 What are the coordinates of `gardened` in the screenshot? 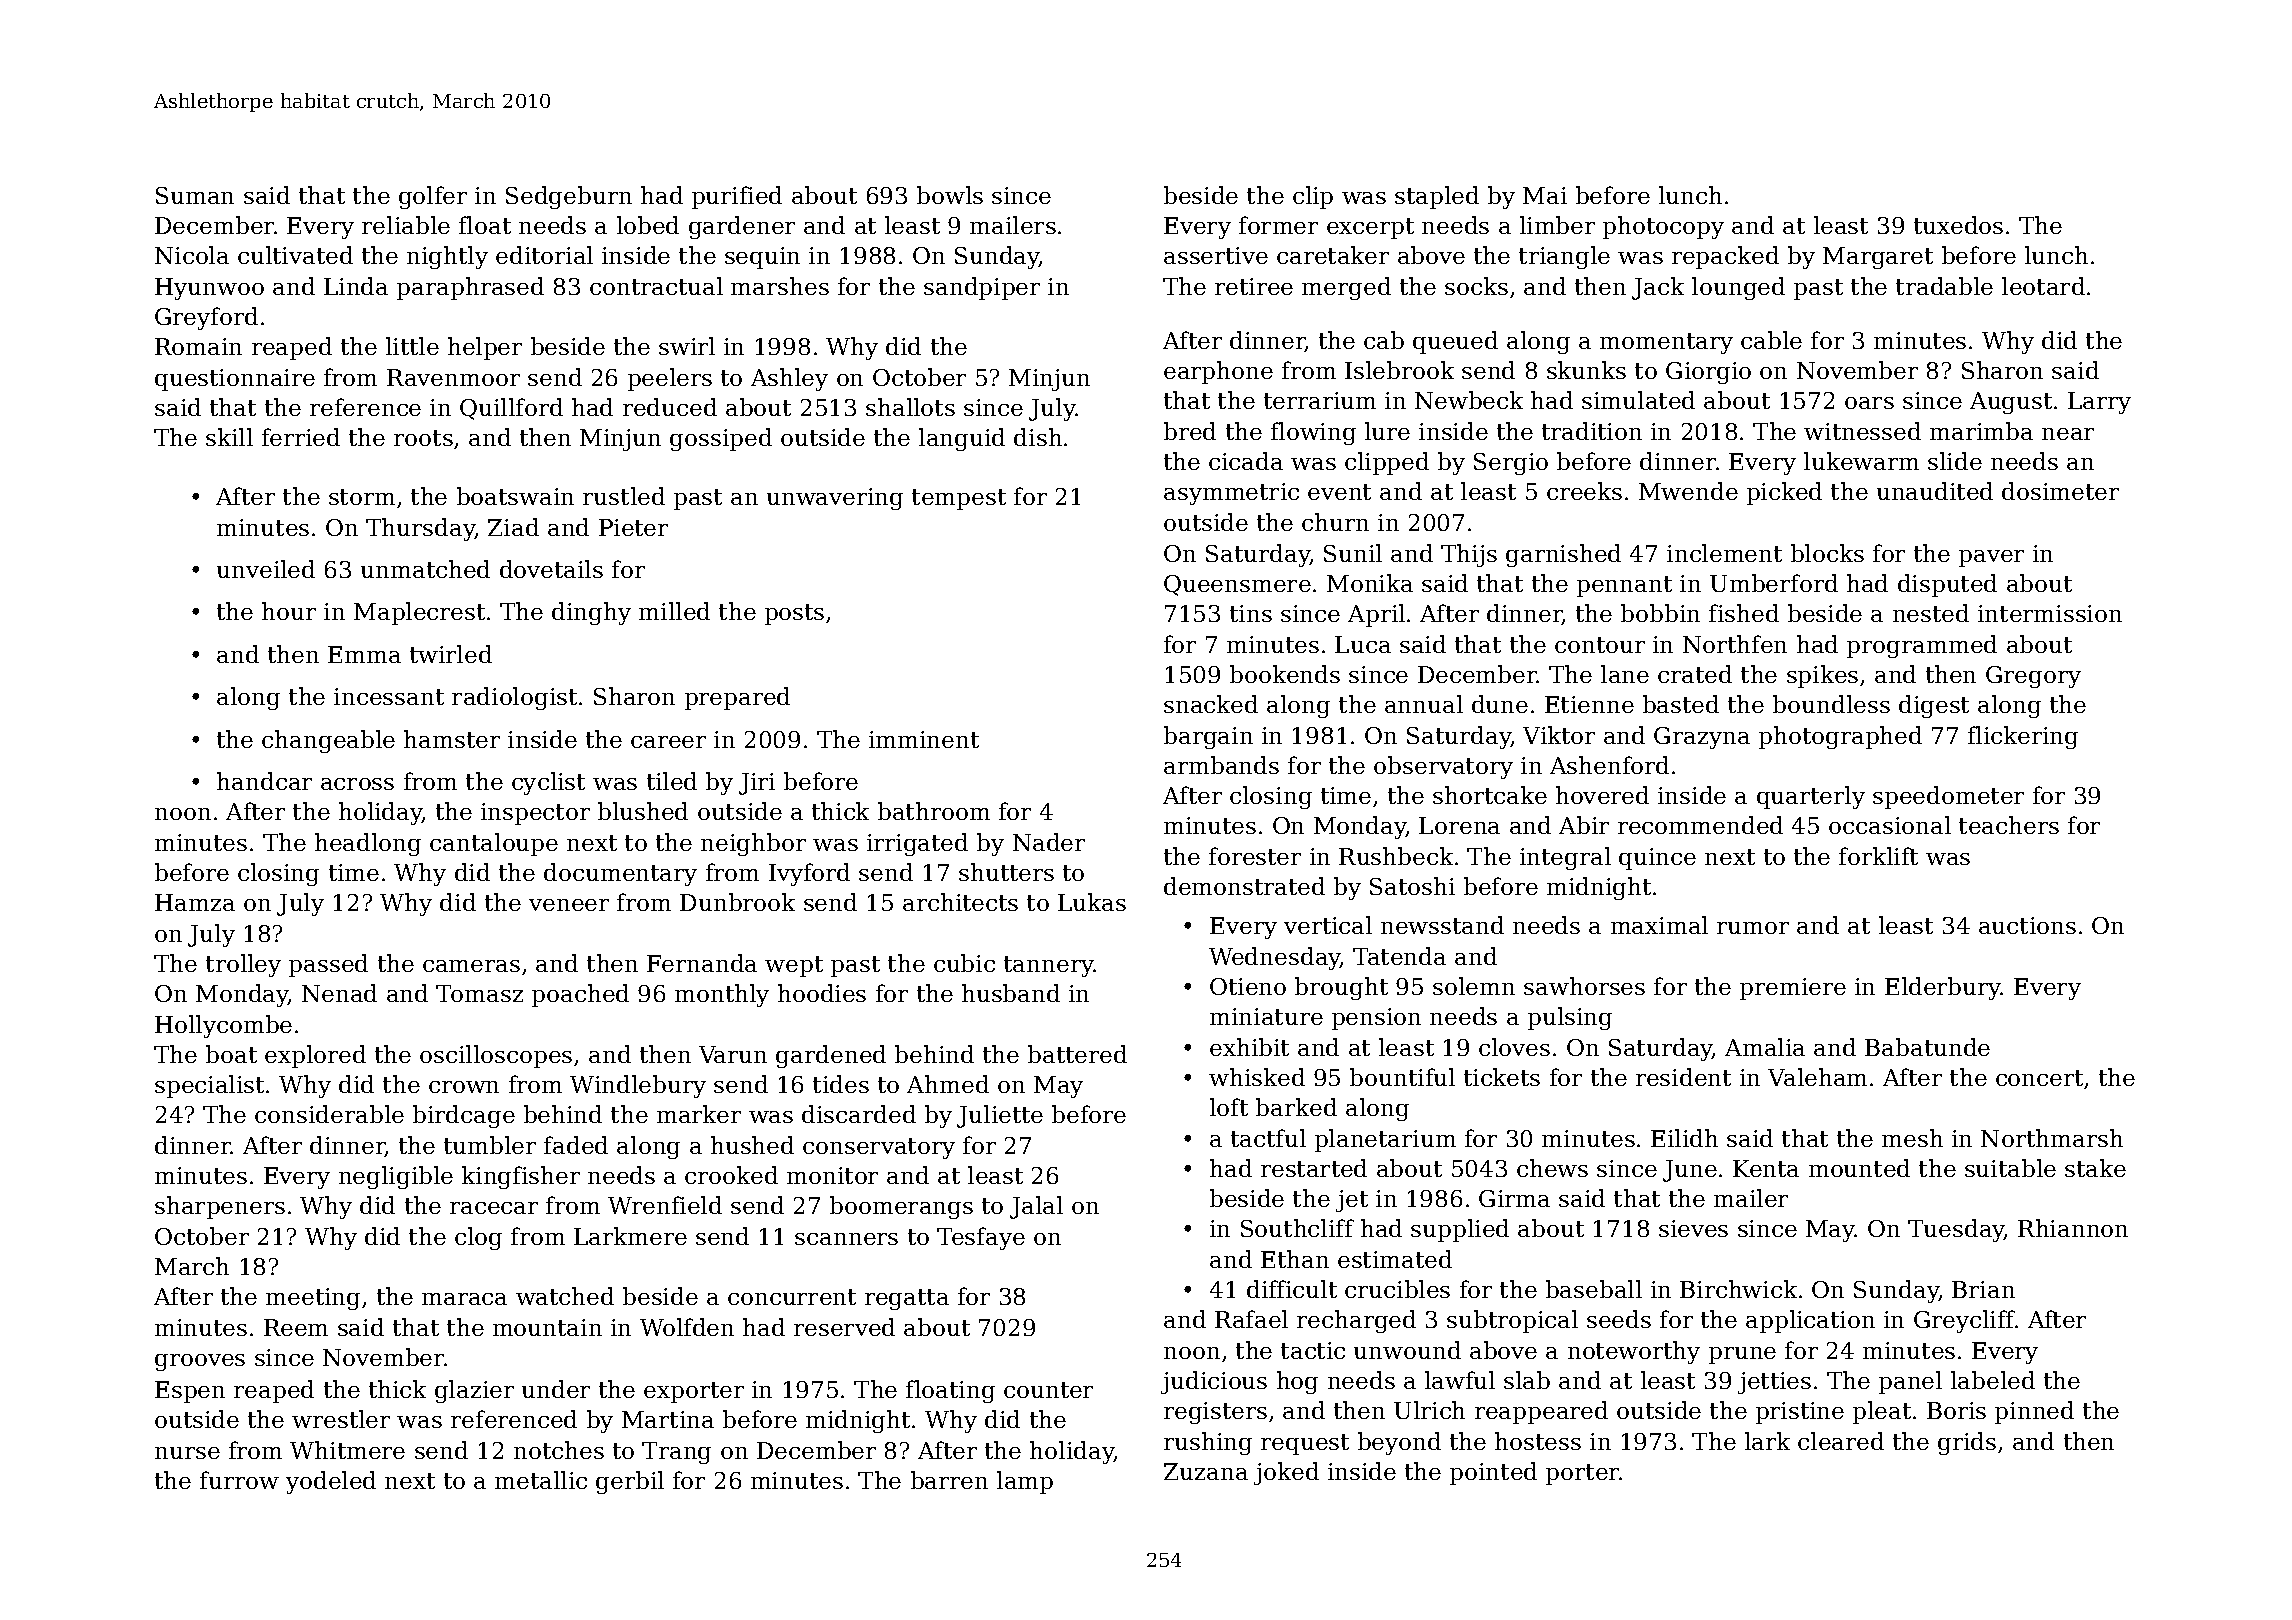 It's located at (831, 1056).
